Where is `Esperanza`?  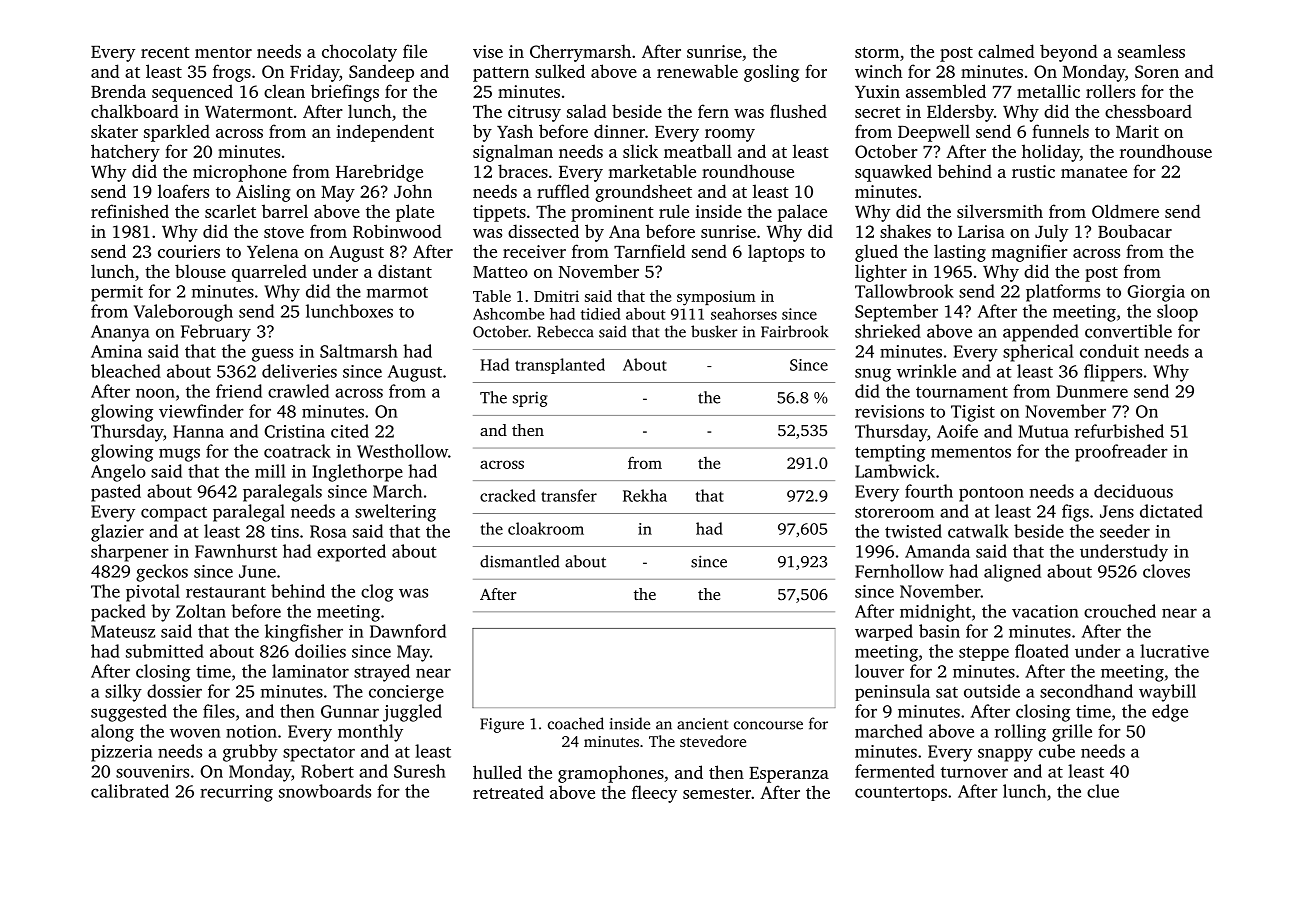 Esperanza is located at coordinates (789, 775).
